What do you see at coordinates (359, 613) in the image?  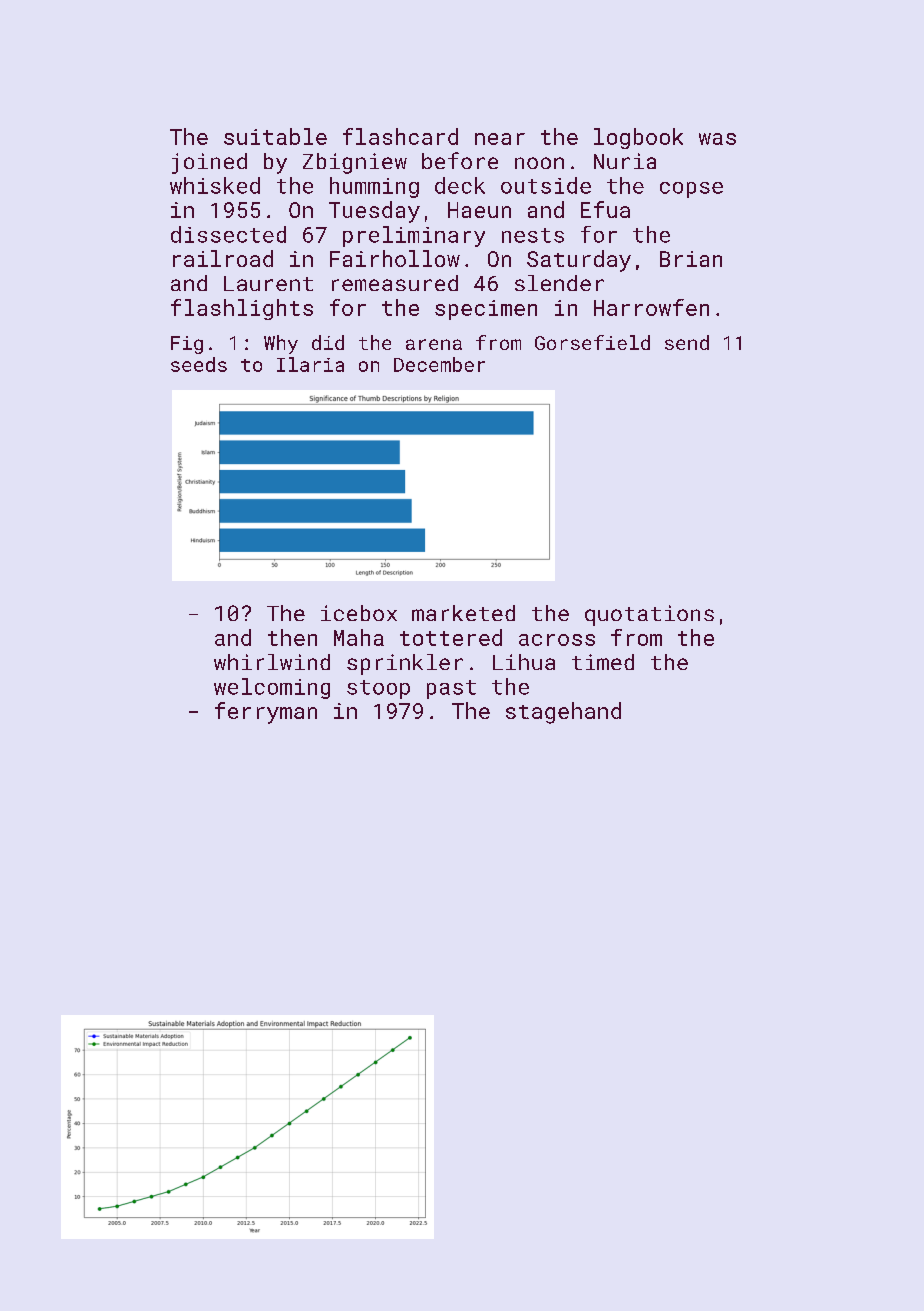 I see `icebox` at bounding box center [359, 613].
